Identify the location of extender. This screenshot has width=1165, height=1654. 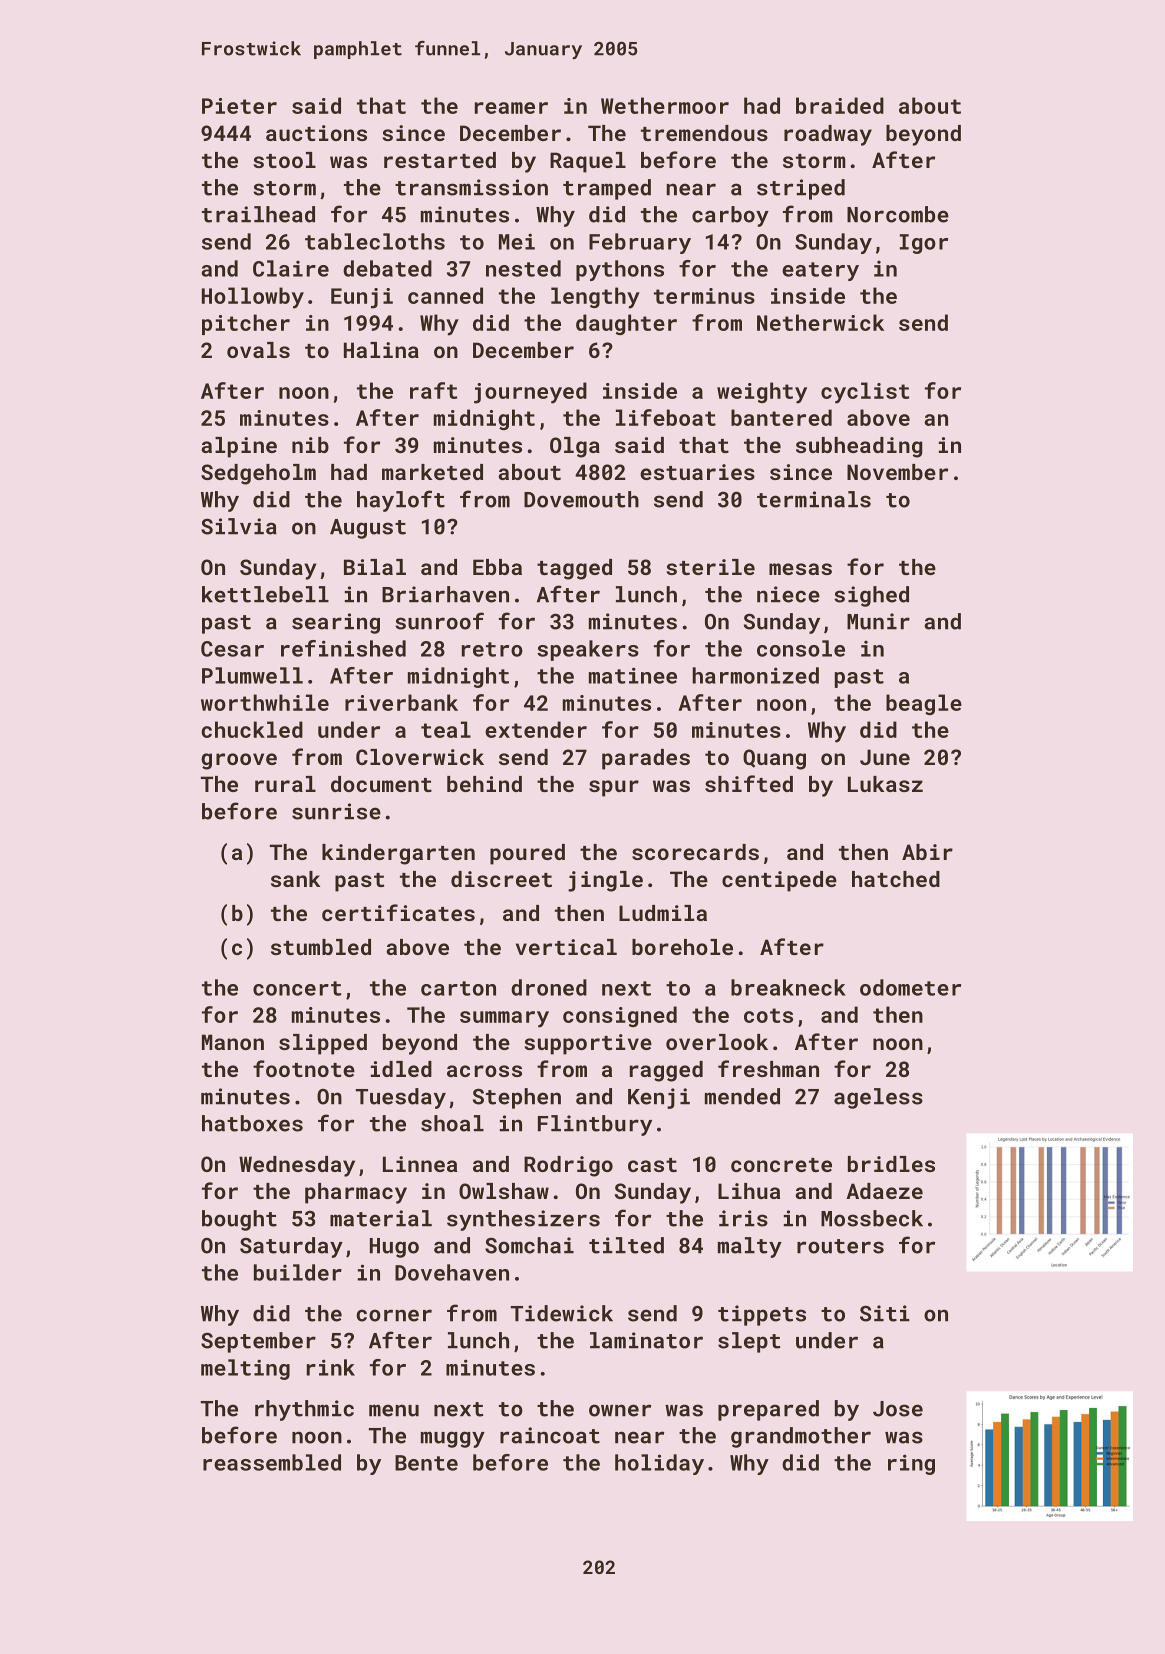
(536, 729).
